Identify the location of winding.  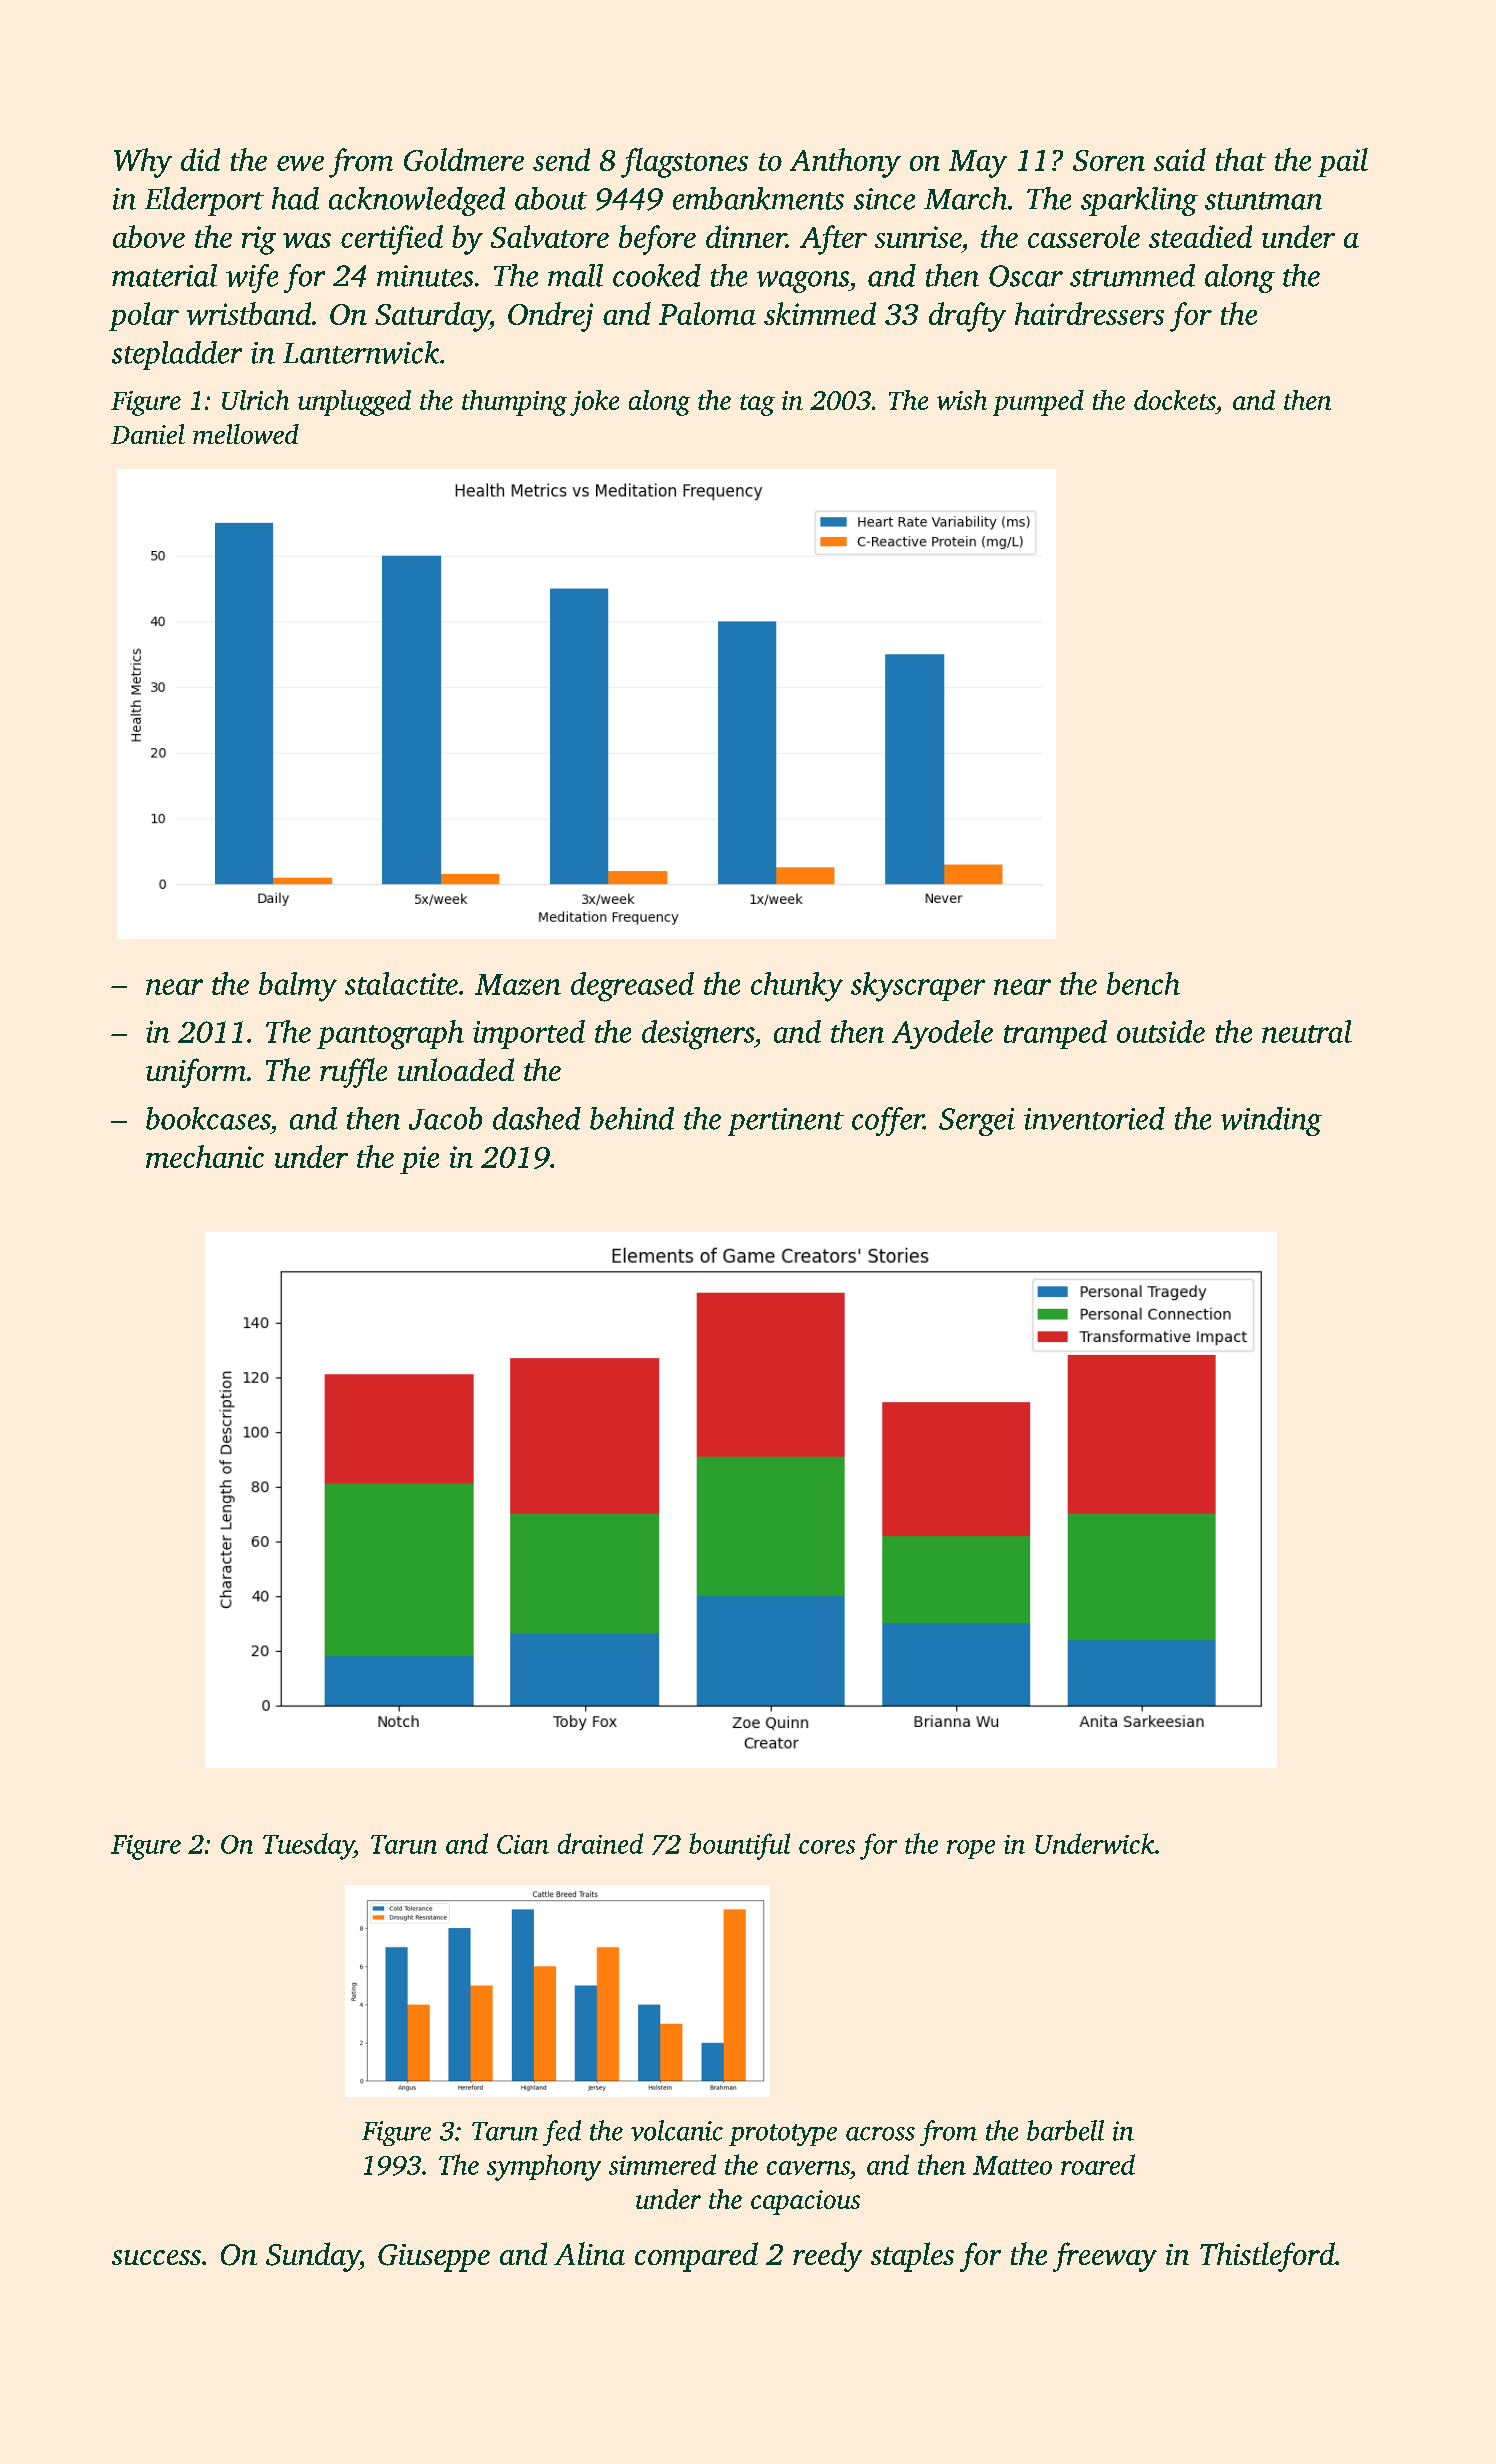
(1271, 1121).
